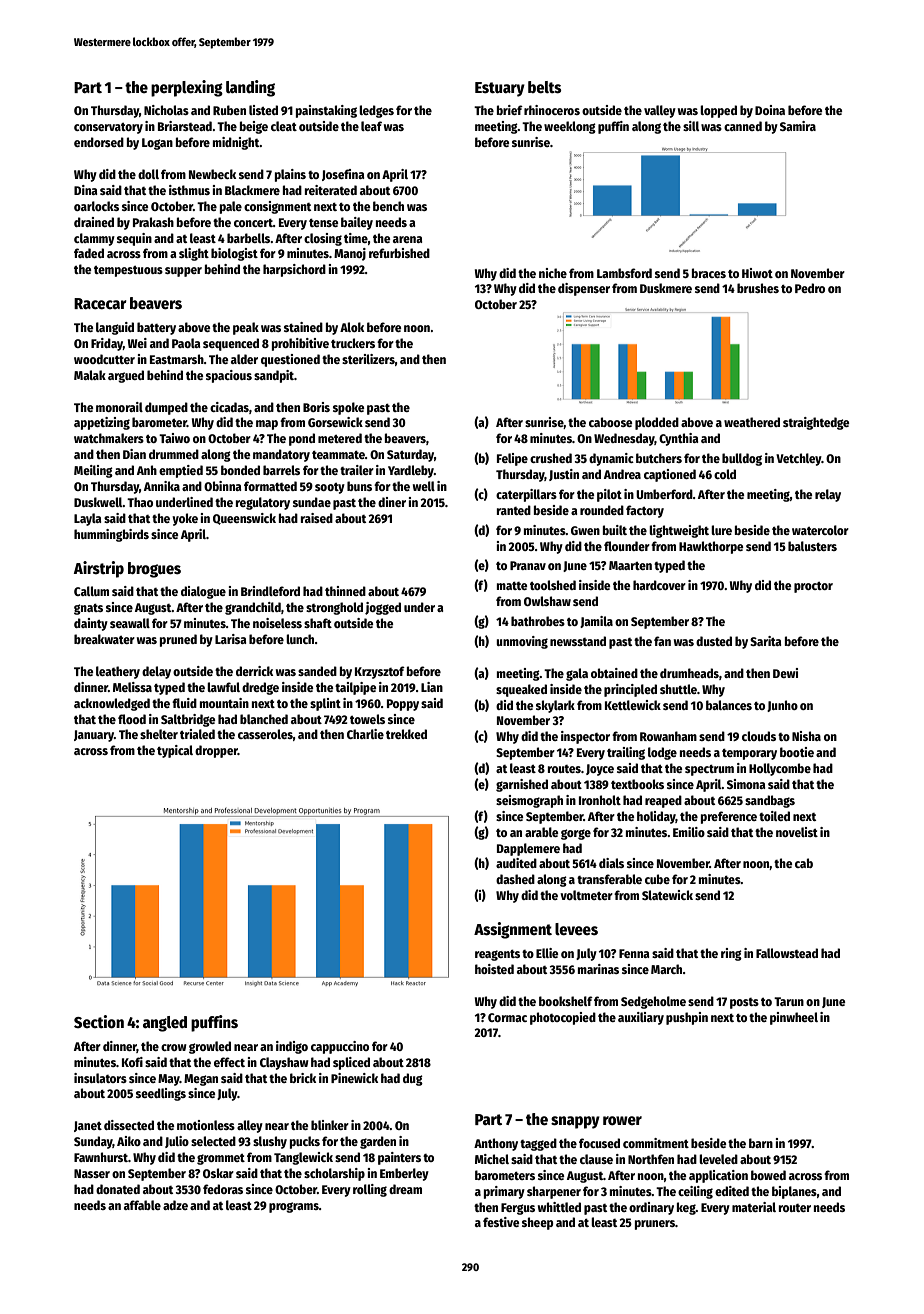 The image size is (924, 1314). Describe the element at coordinates (810, 288) in the screenshot. I see `Pedro` at that location.
